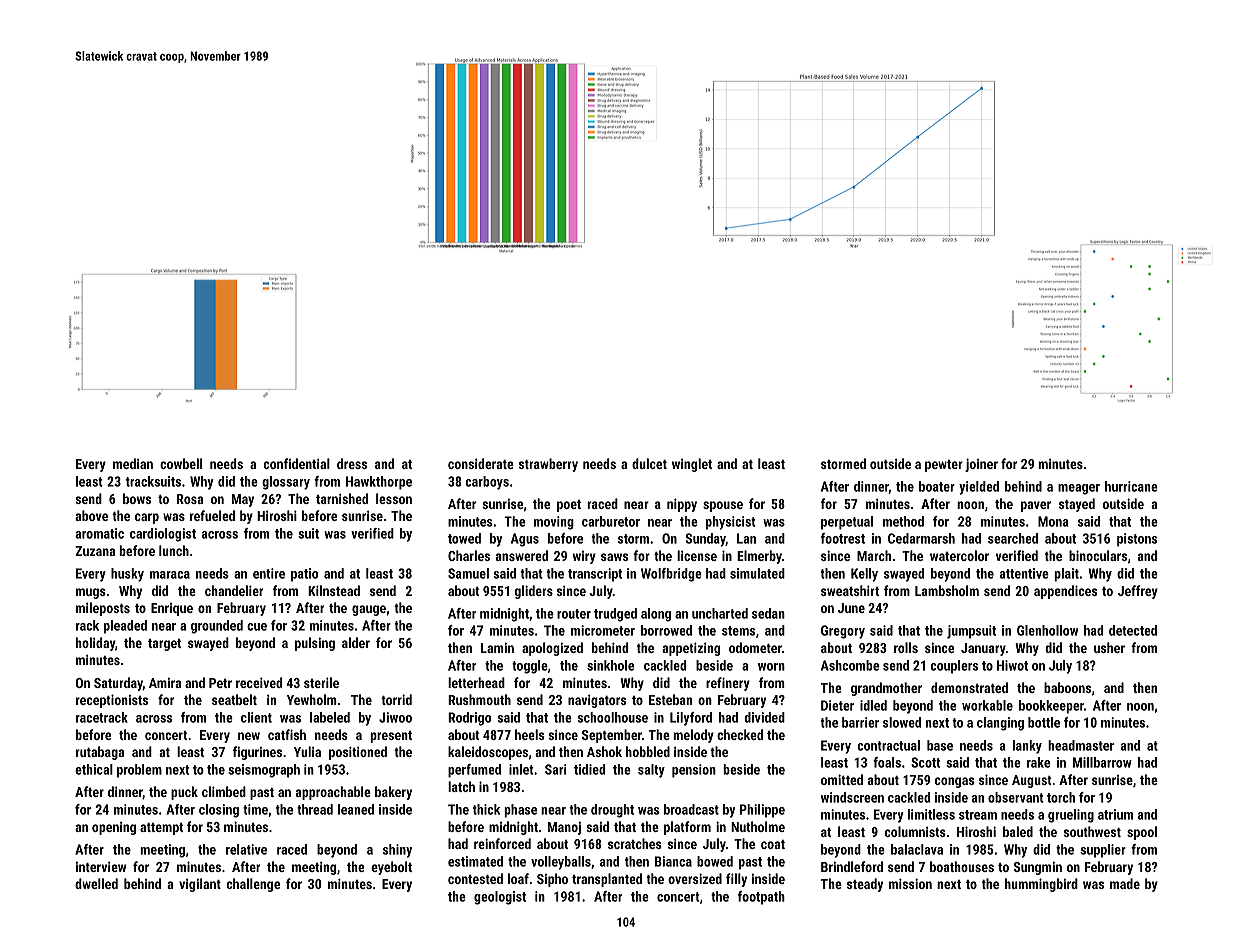  I want to click on winglet, so click(692, 465).
